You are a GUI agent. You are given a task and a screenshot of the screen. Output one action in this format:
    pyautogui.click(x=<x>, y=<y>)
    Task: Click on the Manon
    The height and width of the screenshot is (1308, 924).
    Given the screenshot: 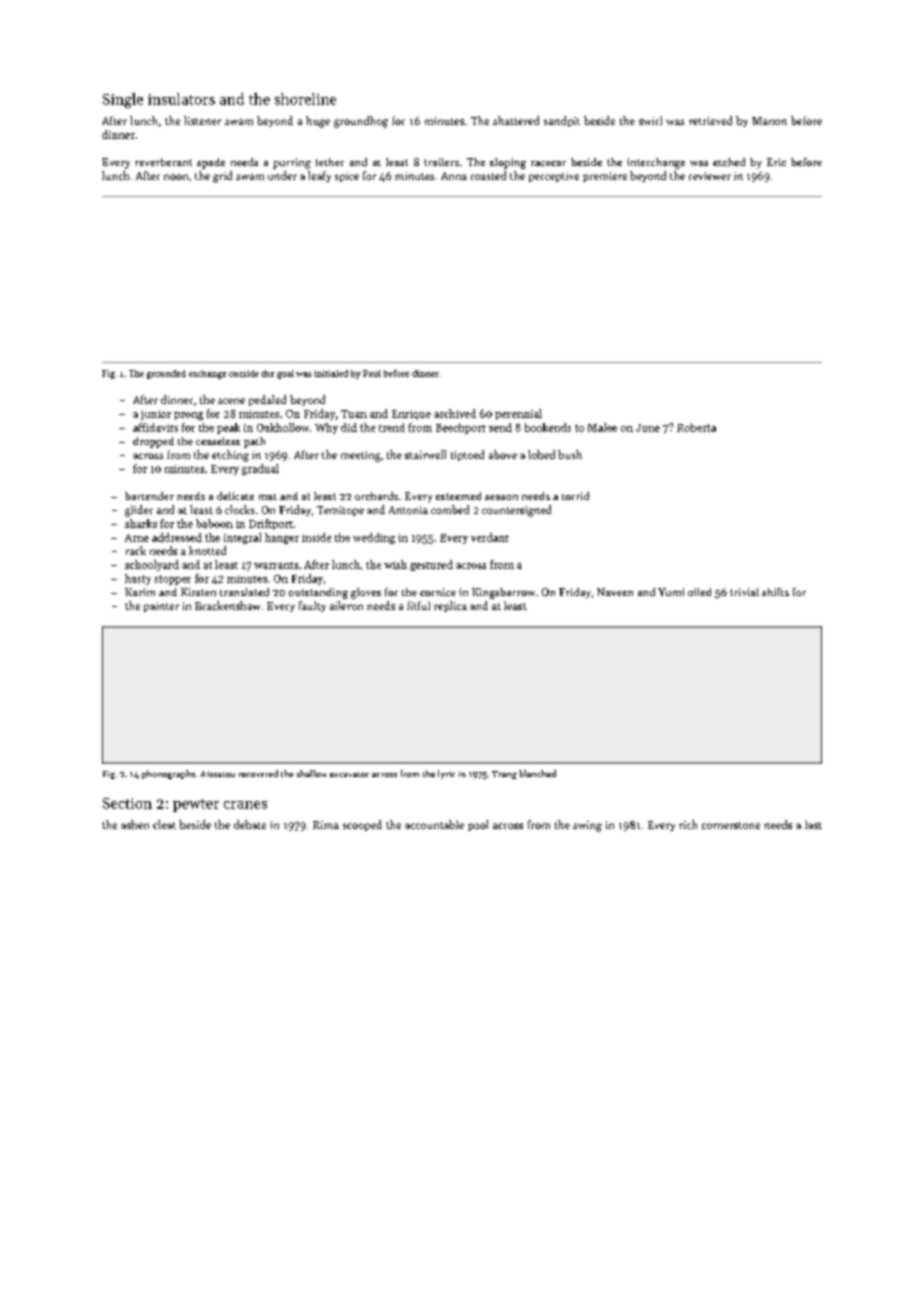 What is the action you would take?
    pyautogui.click(x=769, y=121)
